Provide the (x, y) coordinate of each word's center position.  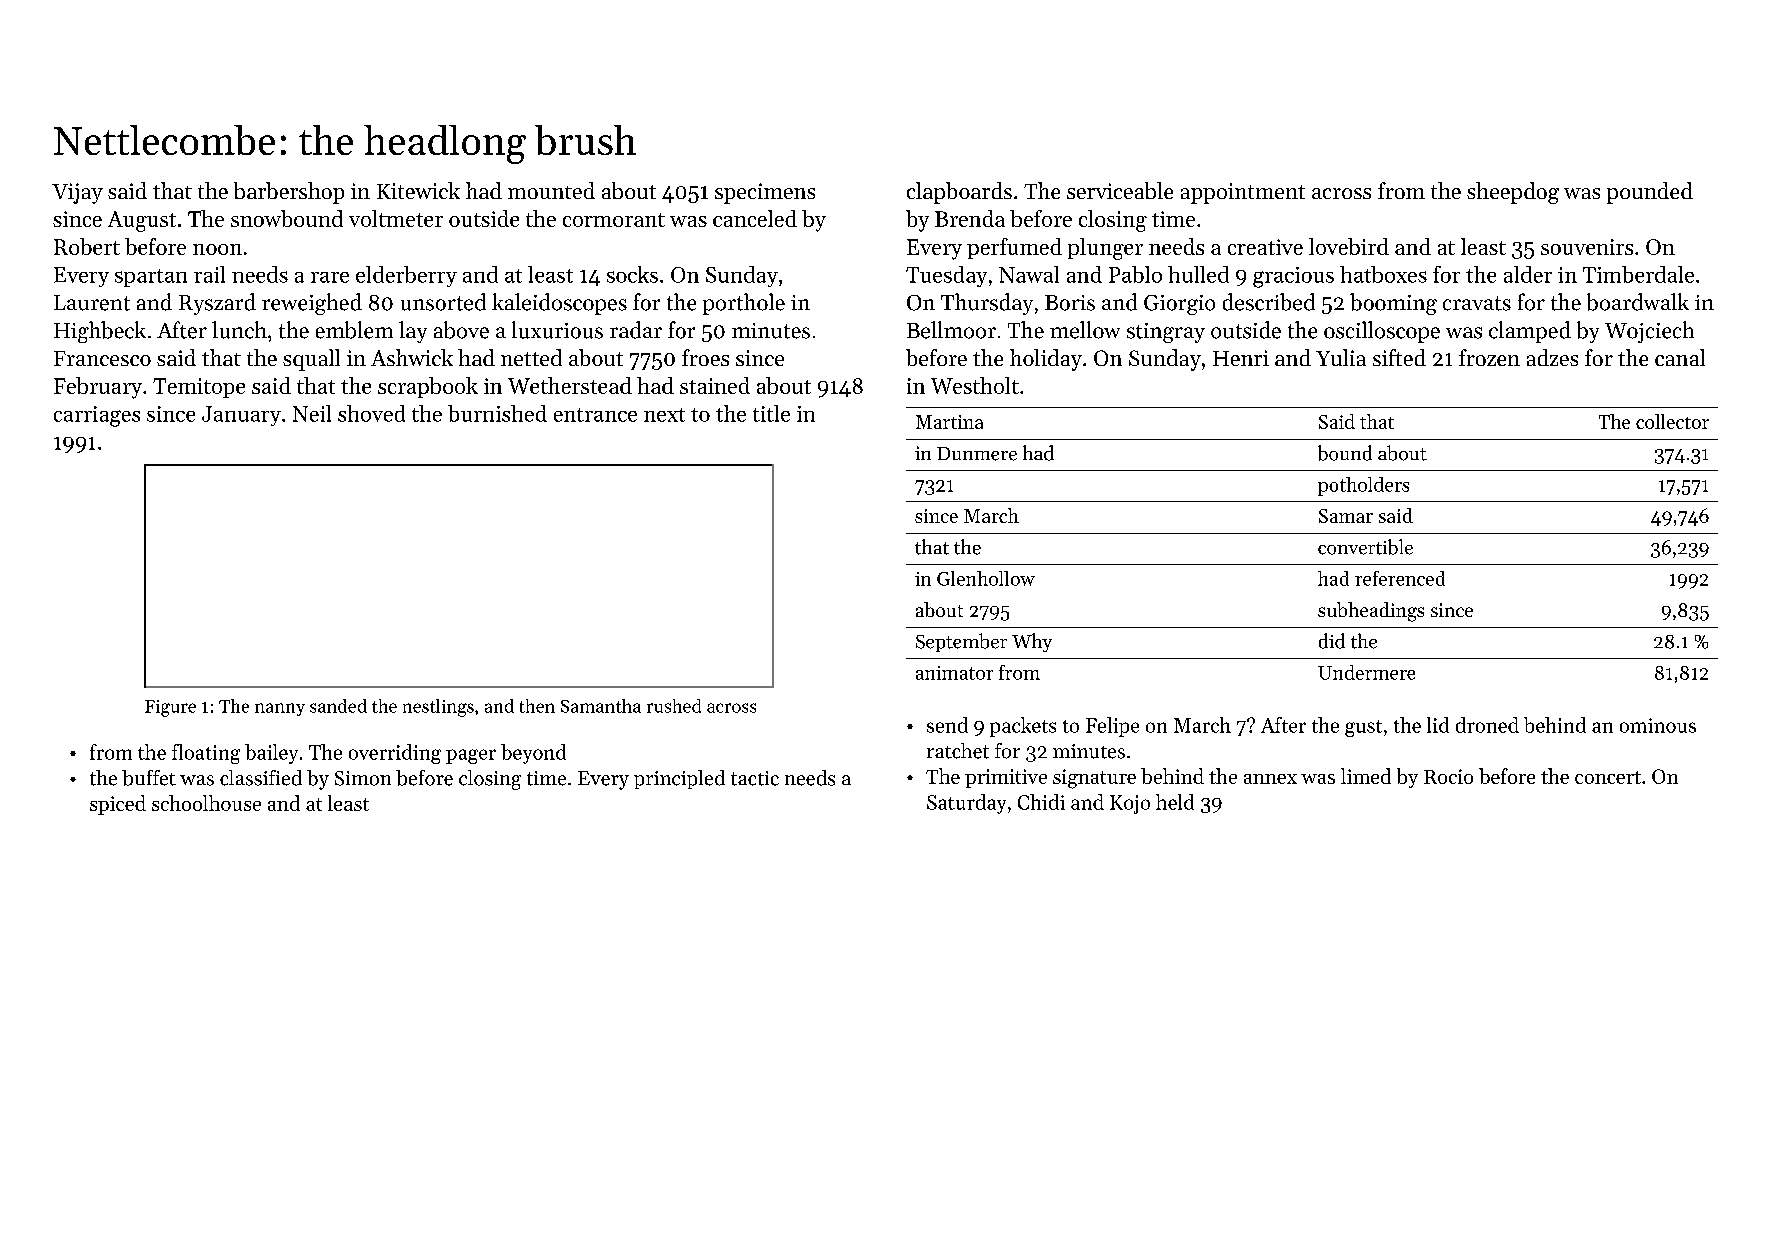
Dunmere (977, 454)
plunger (1105, 249)
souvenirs (1587, 247)
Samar (1346, 516)
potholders (1363, 486)
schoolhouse (206, 803)
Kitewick (418, 190)
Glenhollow (986, 578)
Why (1032, 642)
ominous (1658, 725)
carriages (97, 416)
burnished (497, 413)
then (537, 706)
